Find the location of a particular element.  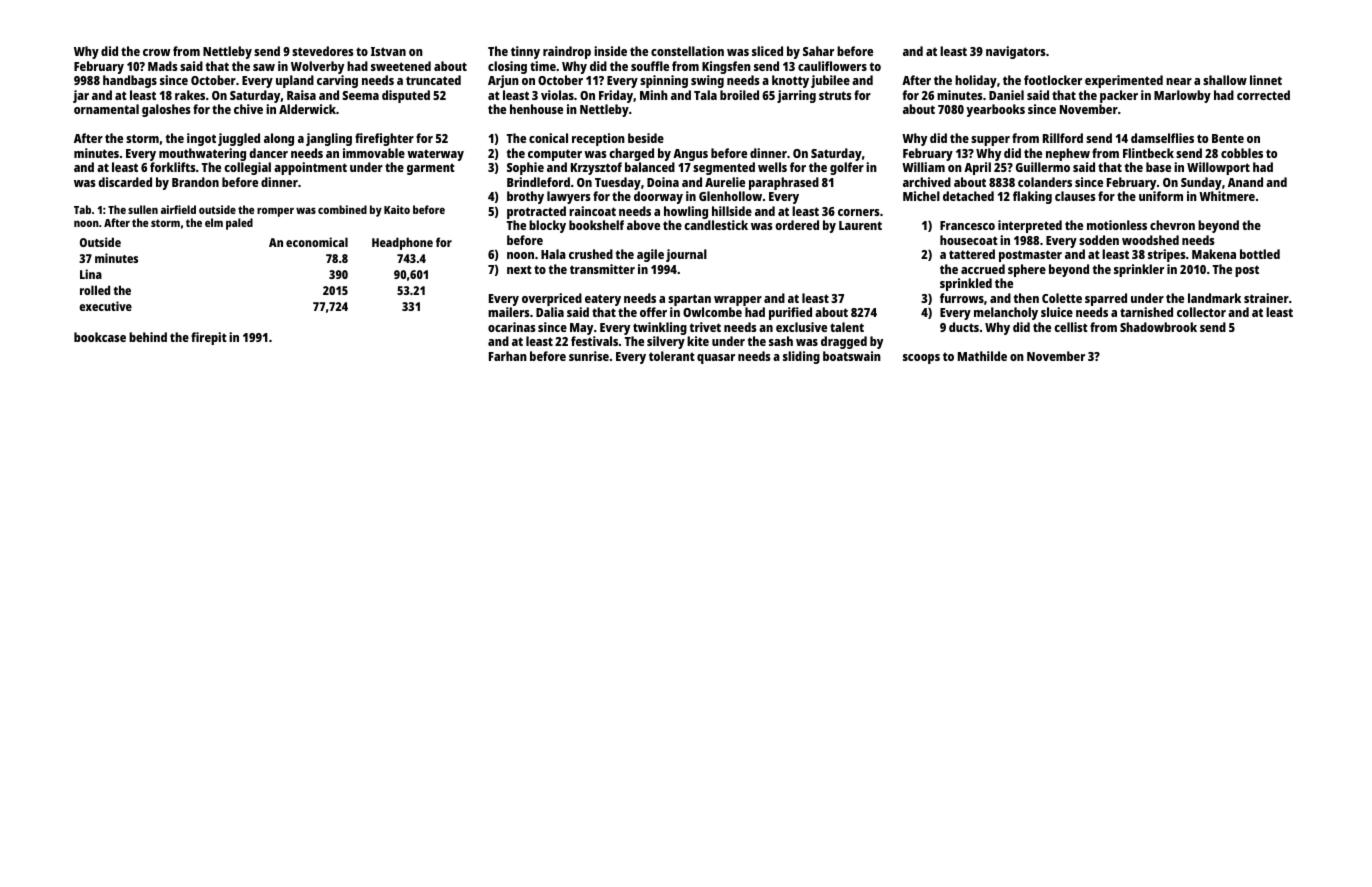

corners is located at coordinates (859, 212).
